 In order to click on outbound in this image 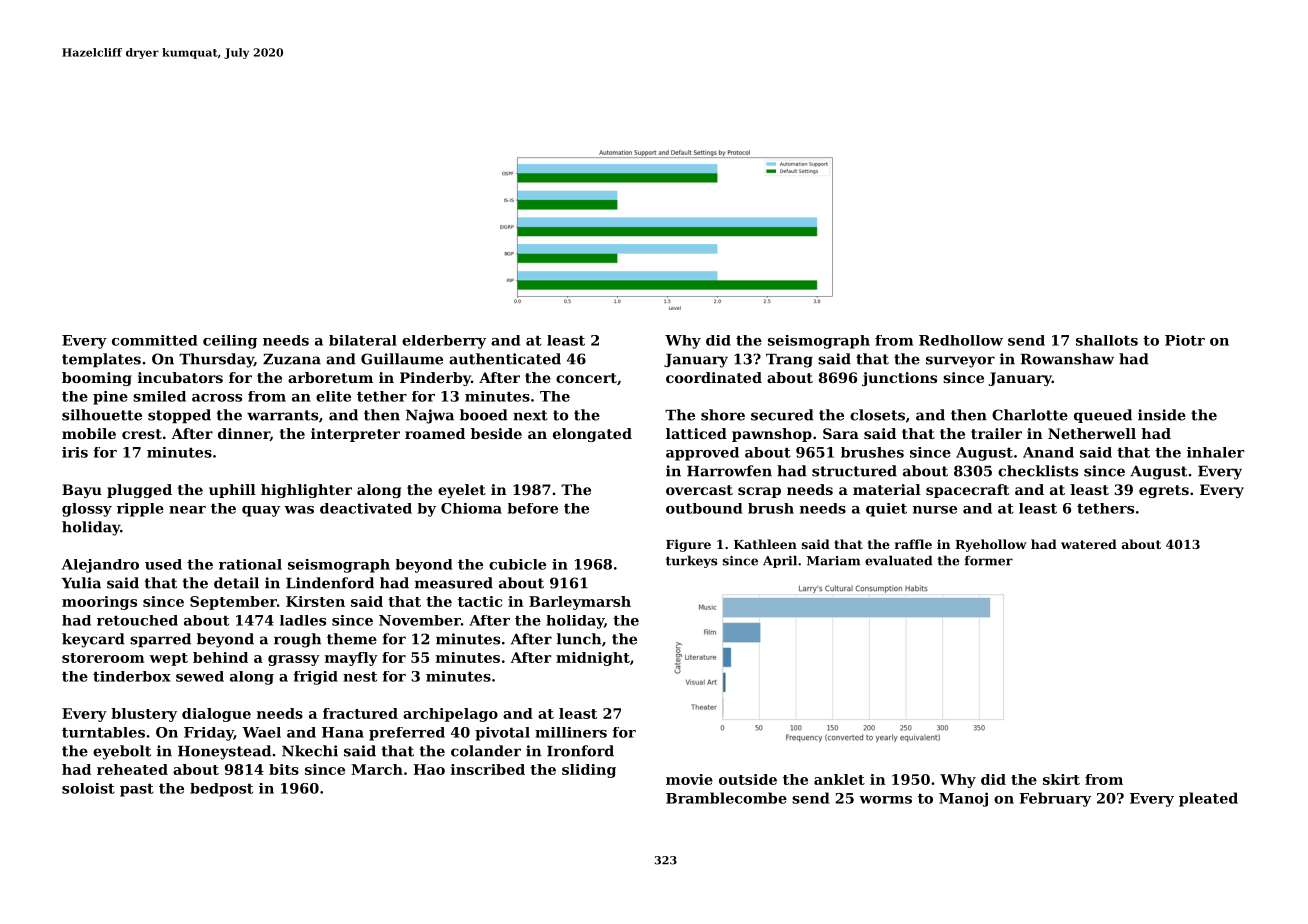, I will do `click(704, 508)`.
